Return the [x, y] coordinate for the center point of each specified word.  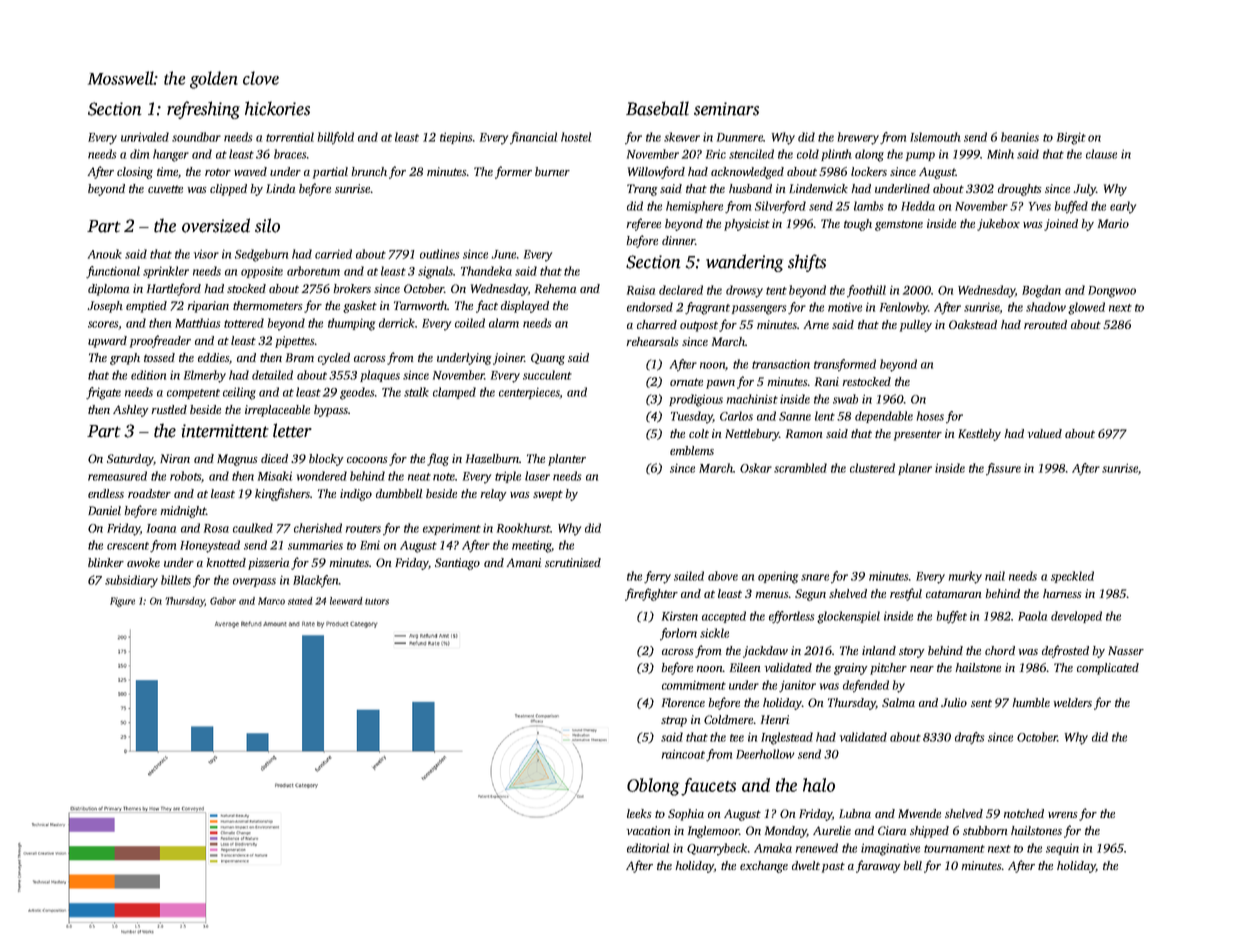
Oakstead [973, 324]
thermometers [268, 305]
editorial [648, 848]
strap [674, 721]
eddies [213, 357]
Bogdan [1041, 291]
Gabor [223, 601]
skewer [682, 137]
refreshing [203, 110]
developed [1076, 617]
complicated [1108, 669]
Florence [683, 702]
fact [487, 306]
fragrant [707, 308]
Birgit [1071, 138]
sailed [689, 576]
